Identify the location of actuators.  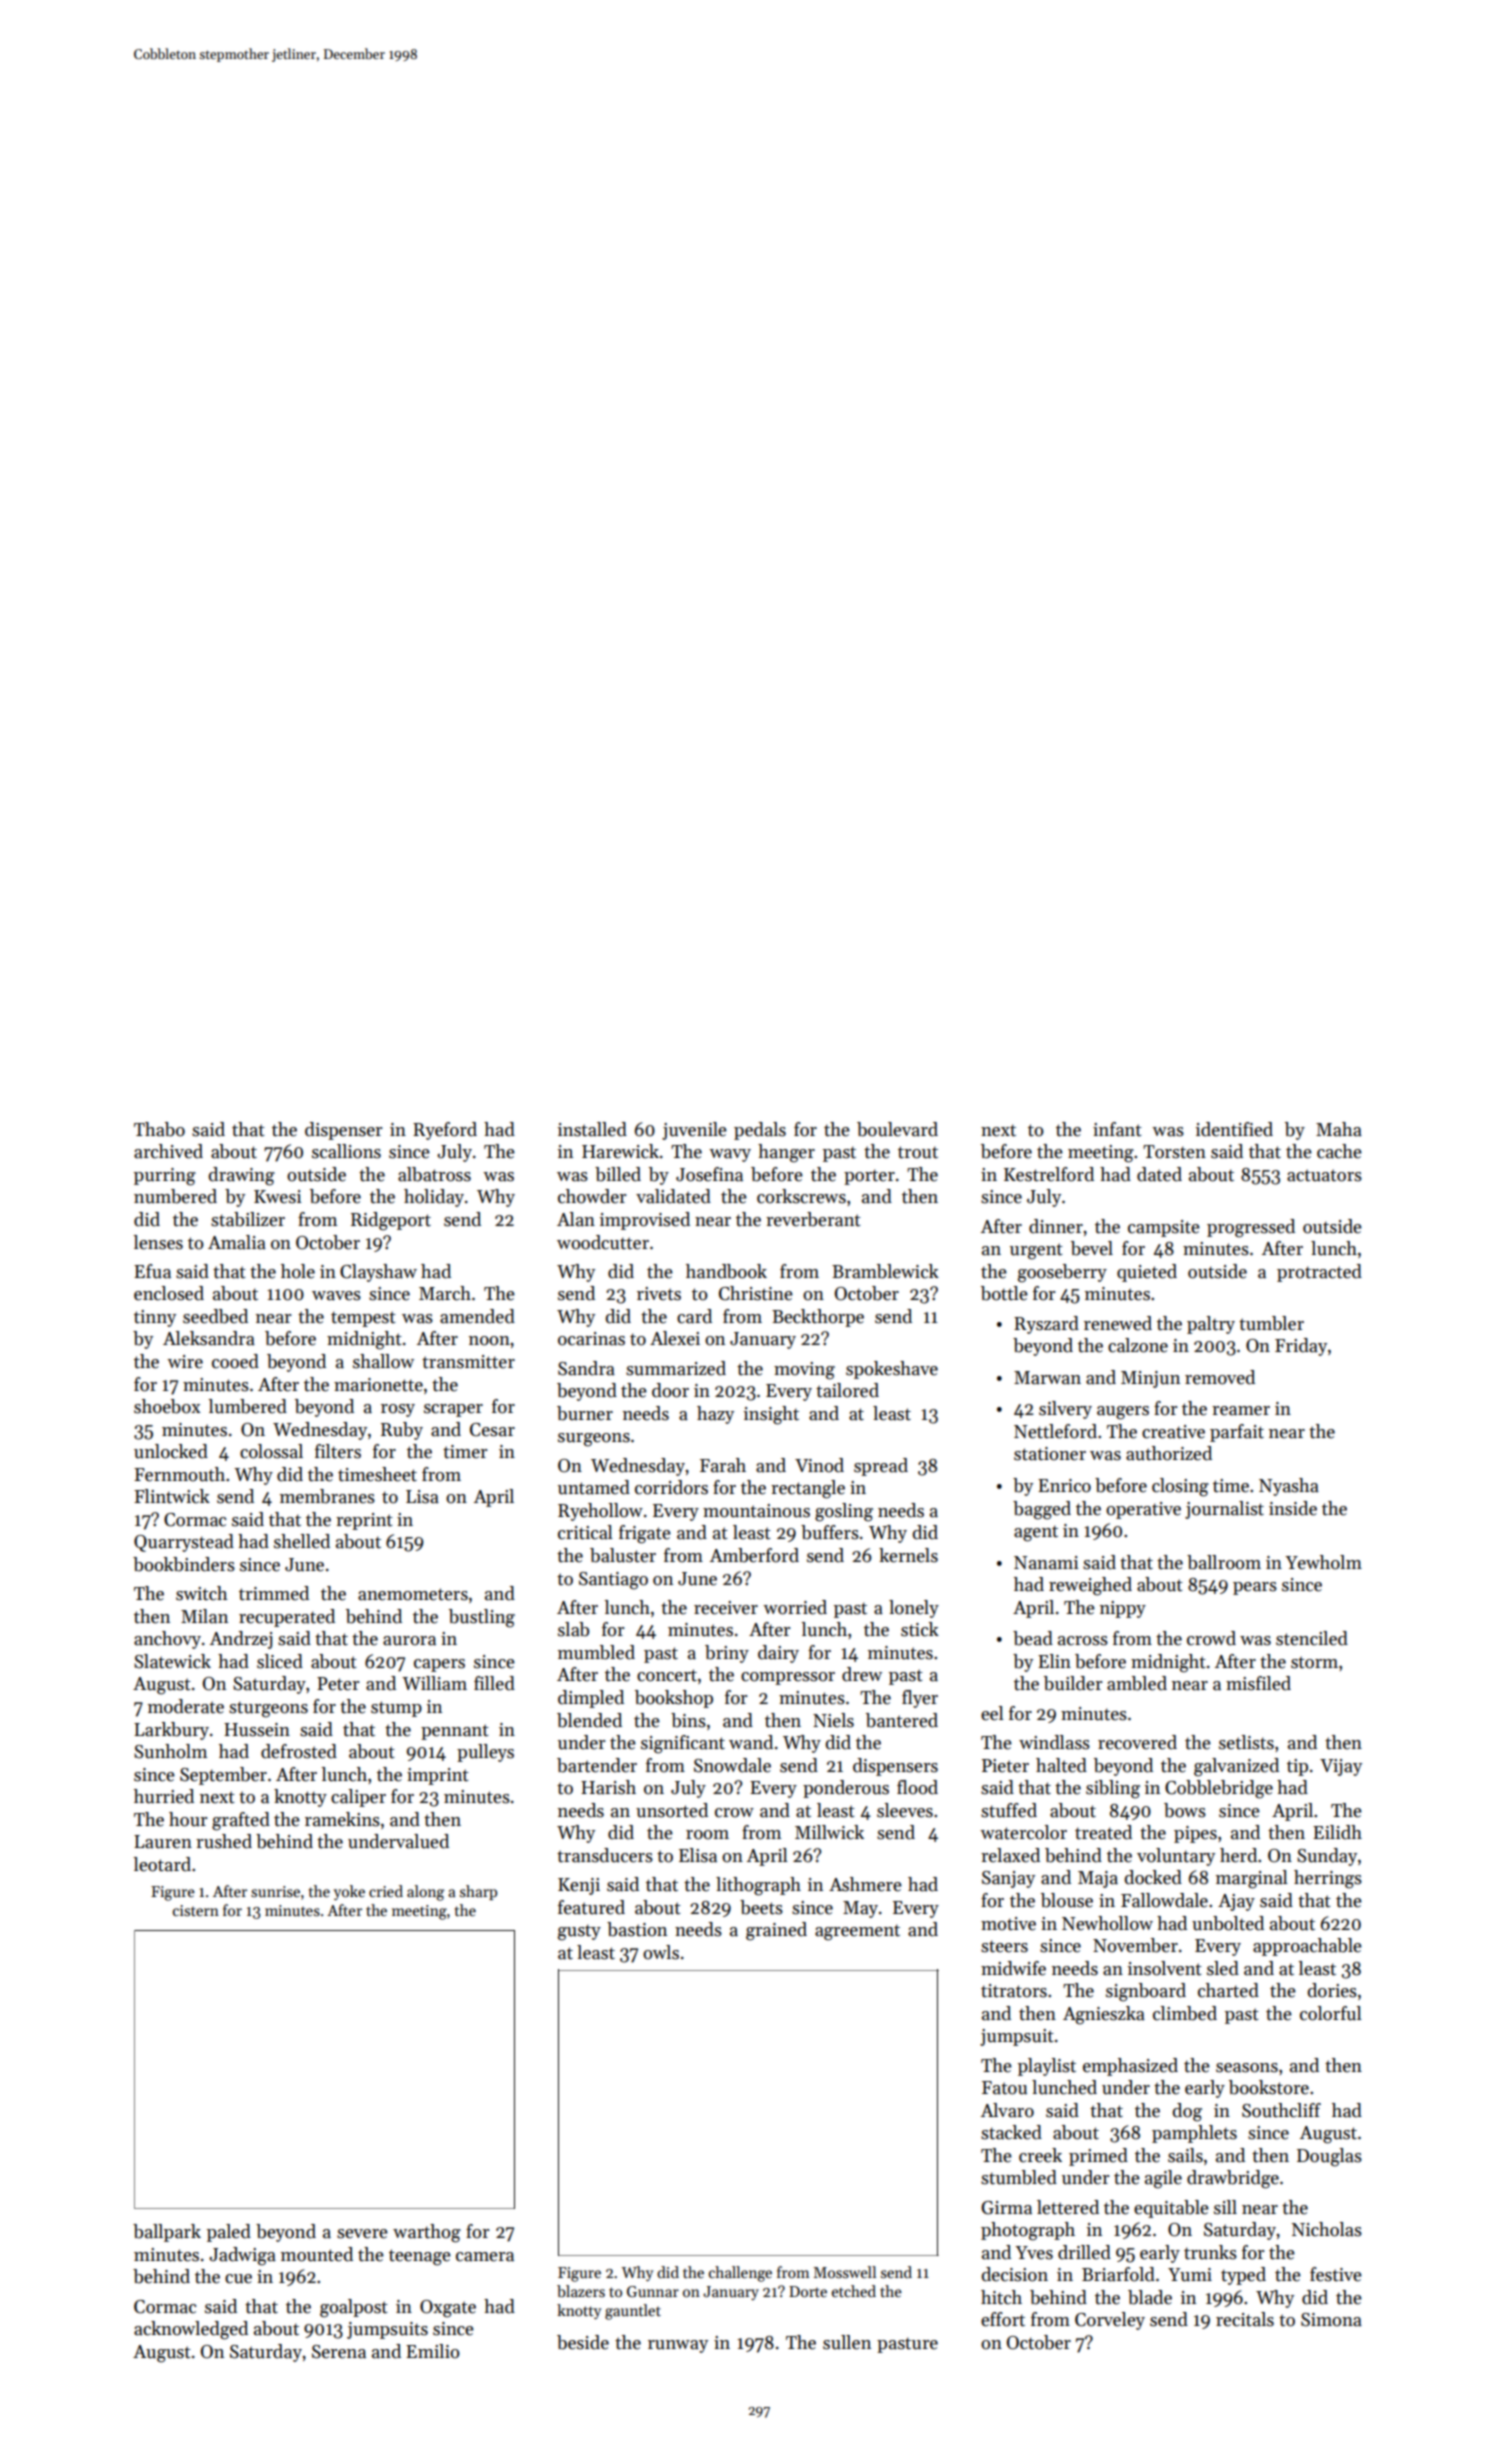
(1324, 1175).
